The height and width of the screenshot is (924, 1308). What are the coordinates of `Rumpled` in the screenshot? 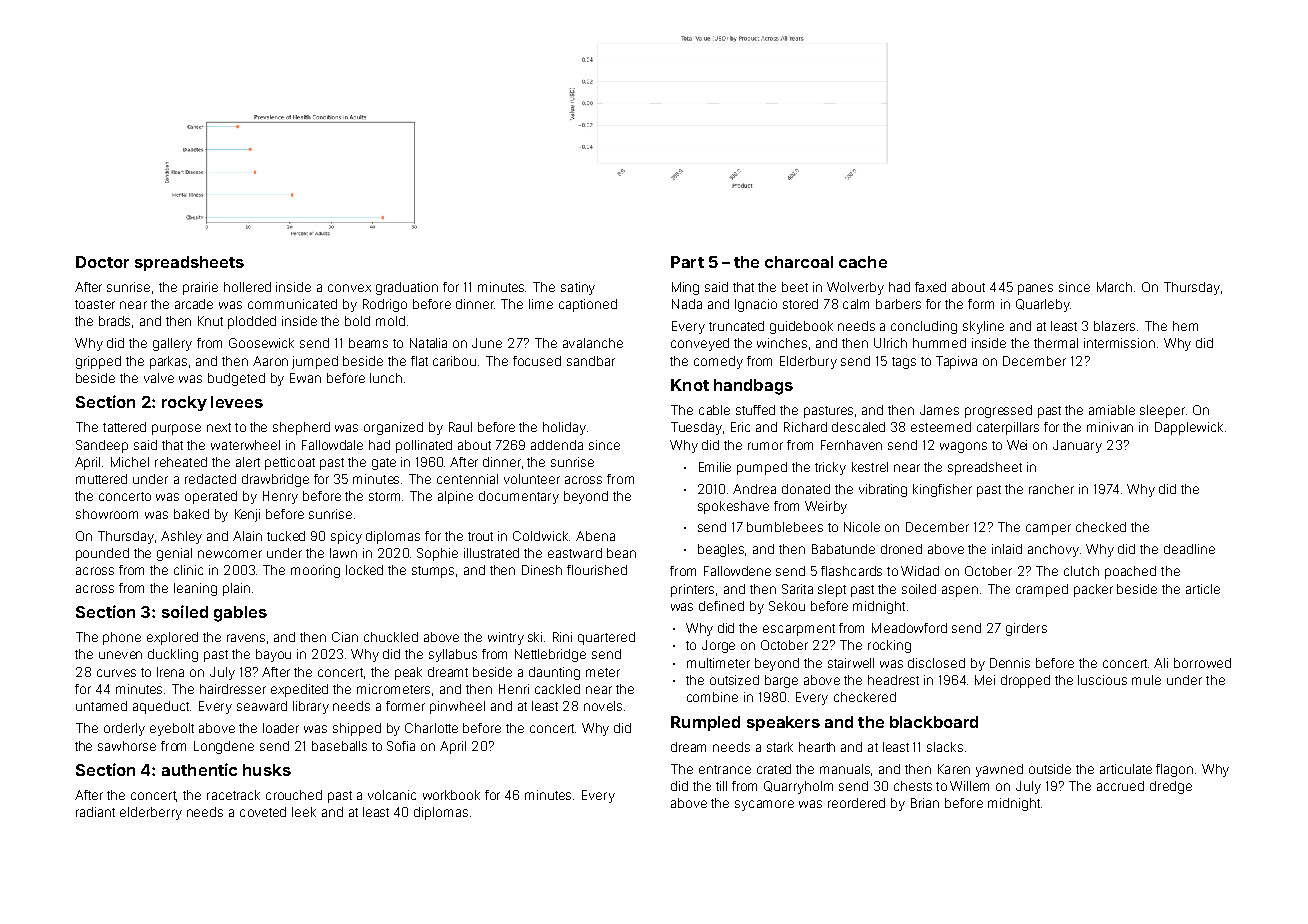 It's located at (705, 723).
